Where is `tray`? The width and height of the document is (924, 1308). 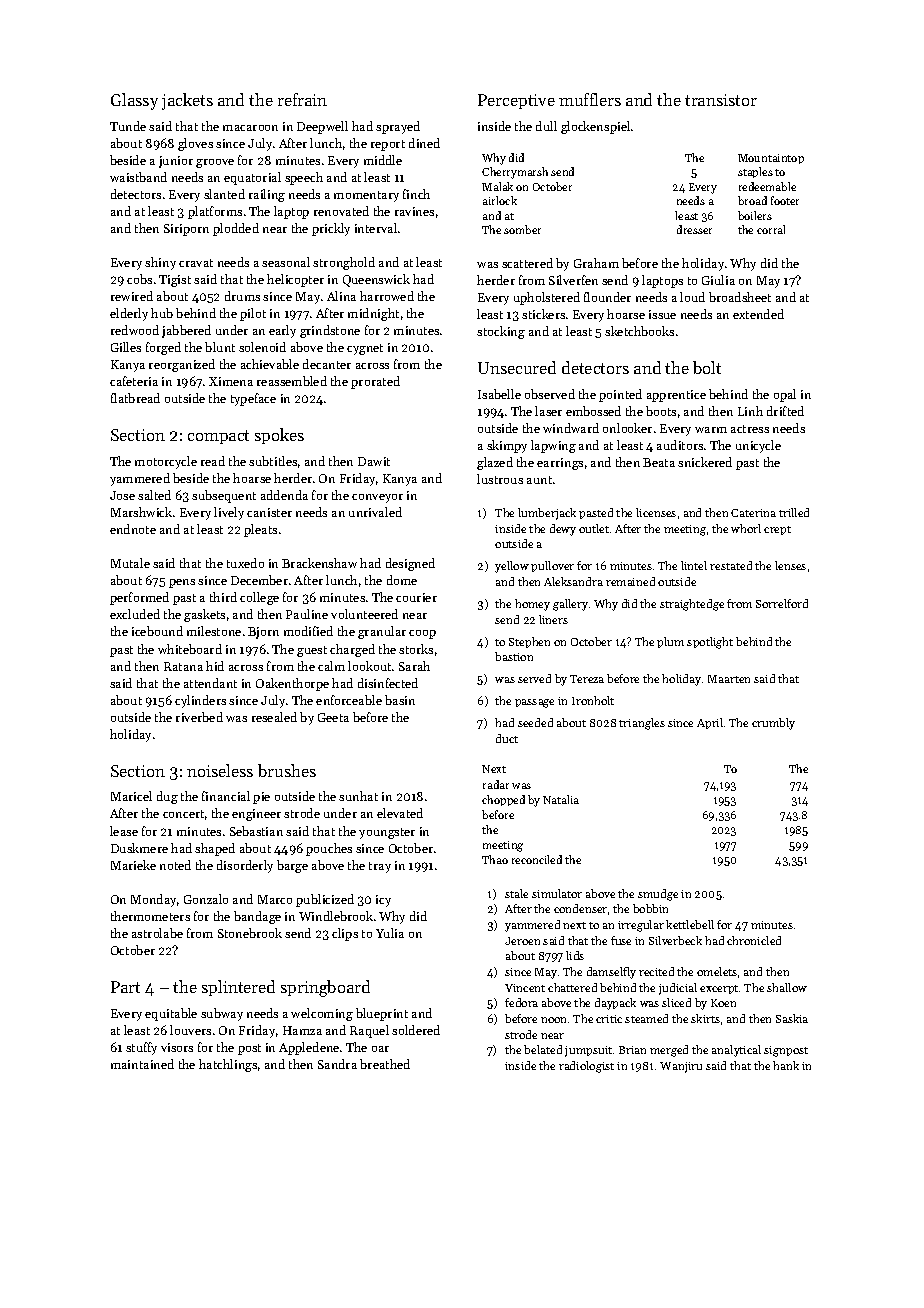
tray is located at coordinates (380, 867).
